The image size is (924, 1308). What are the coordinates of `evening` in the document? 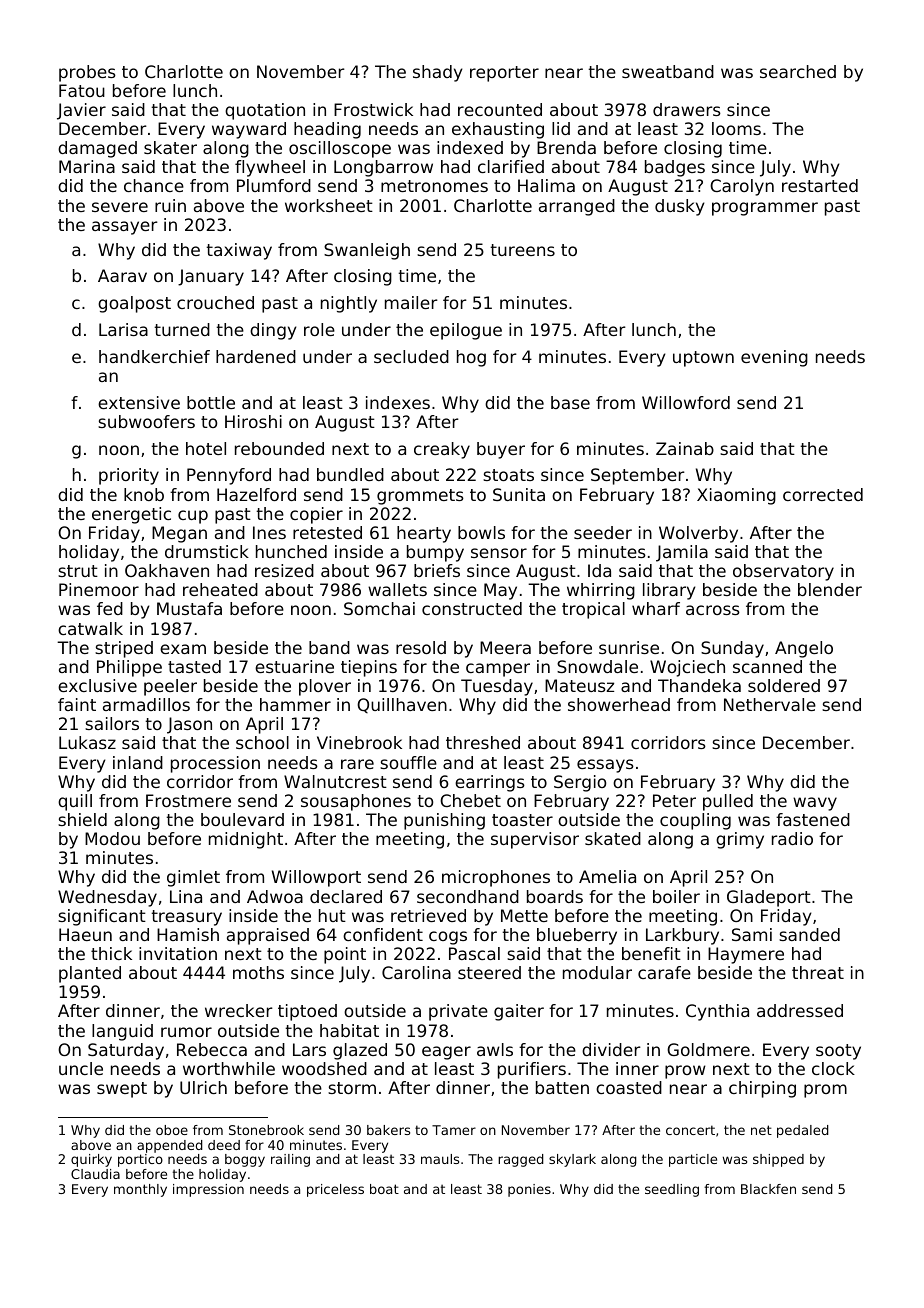 It's located at (774, 358).
